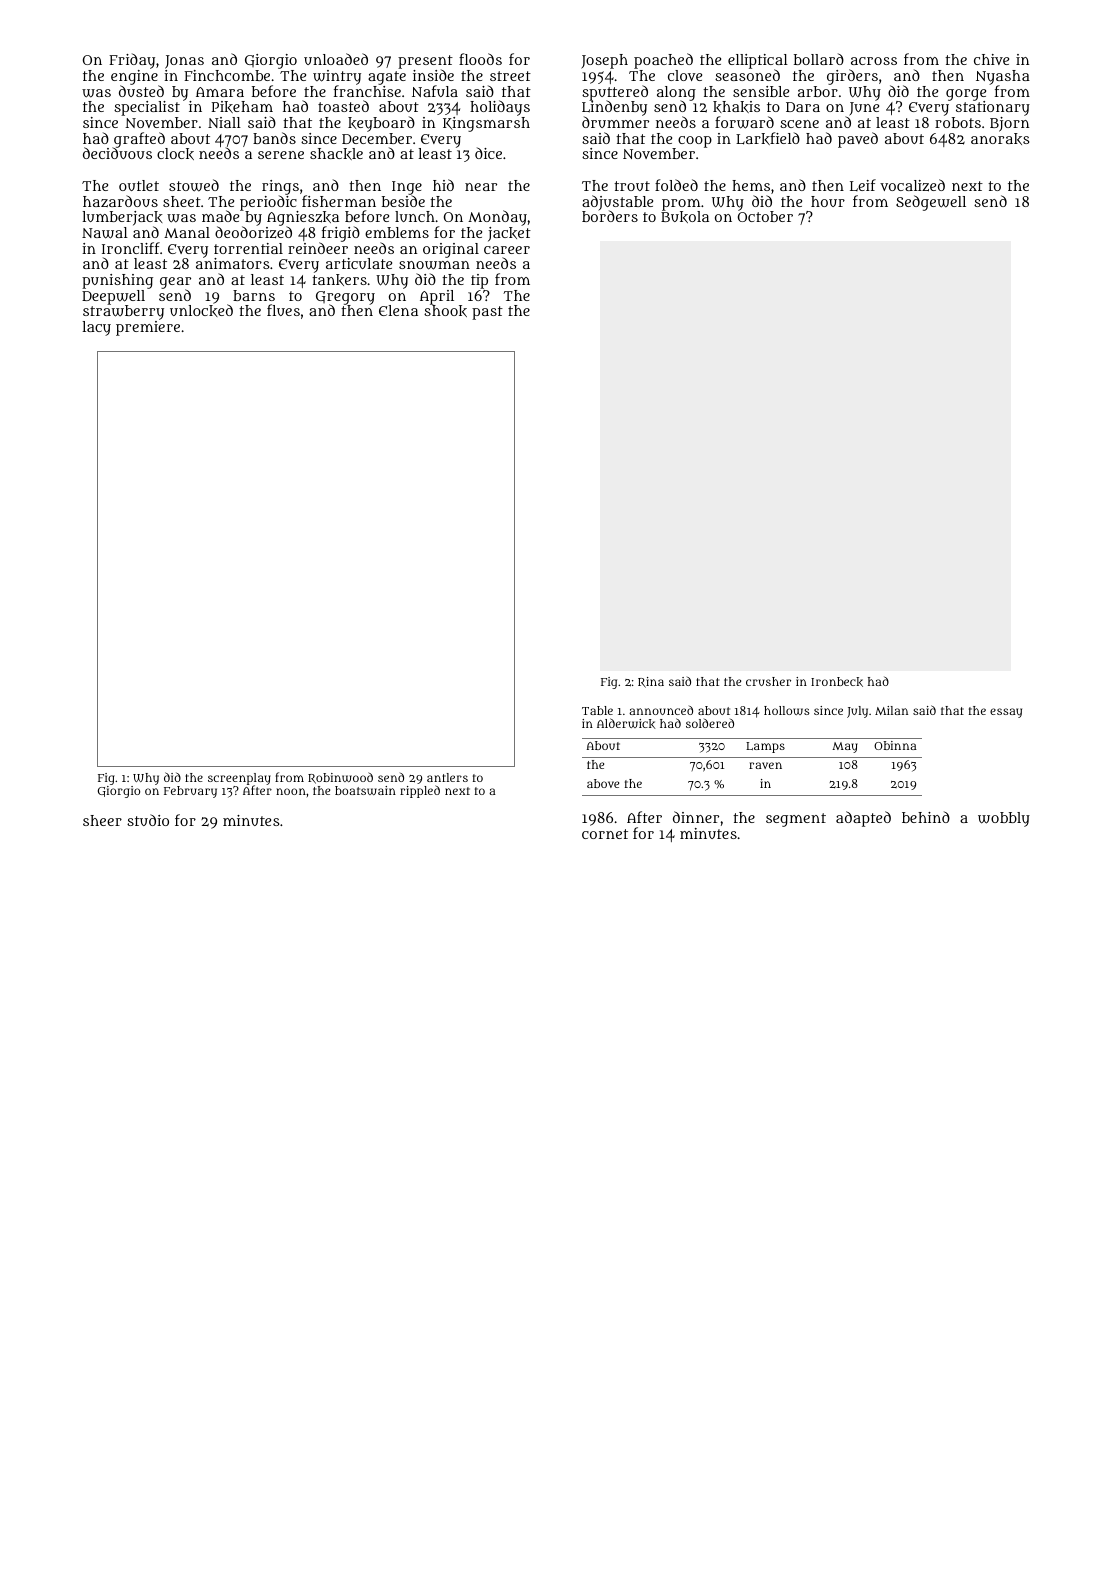  I want to click on premiere, so click(148, 328).
